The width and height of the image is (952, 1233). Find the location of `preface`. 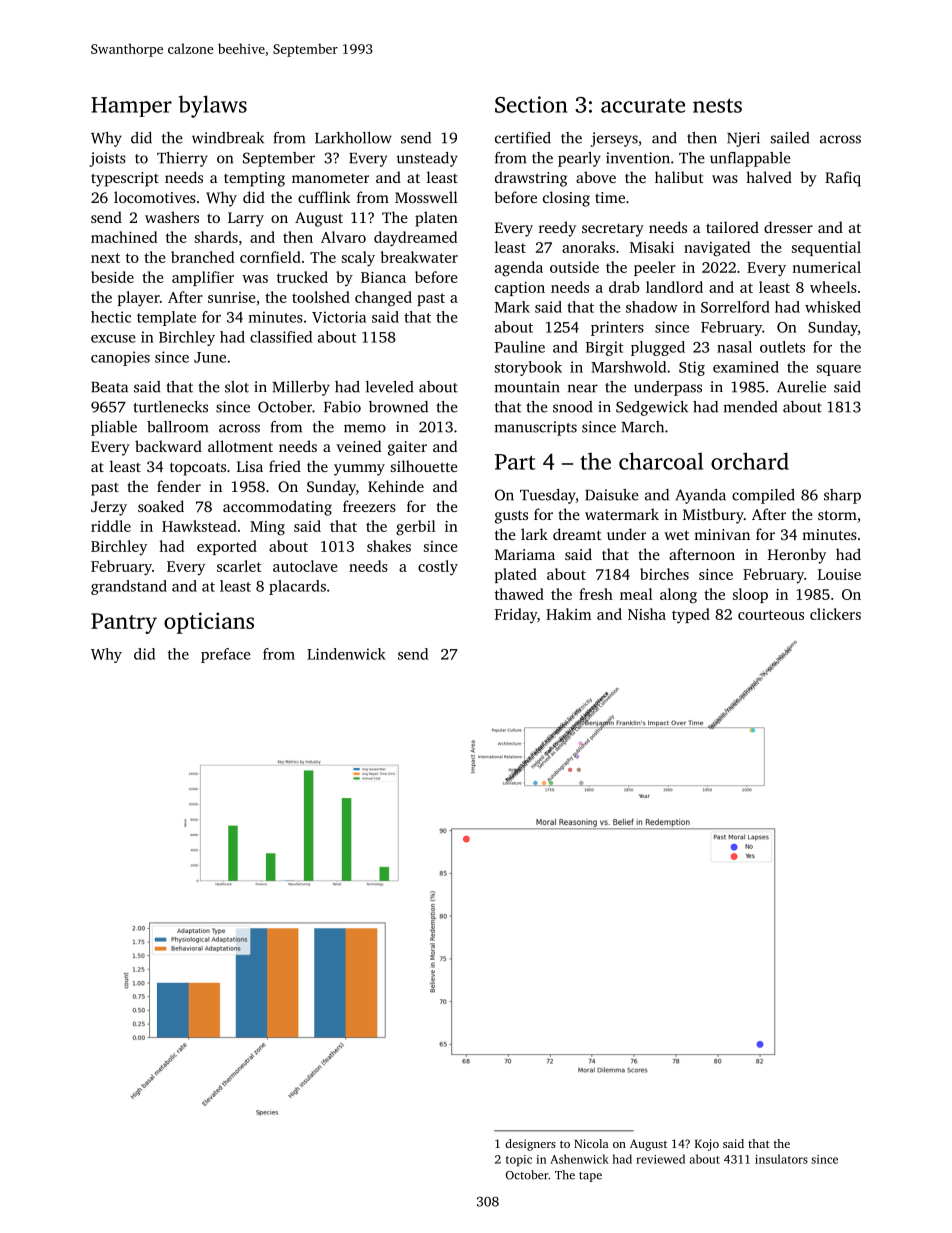

preface is located at coordinates (226, 655).
